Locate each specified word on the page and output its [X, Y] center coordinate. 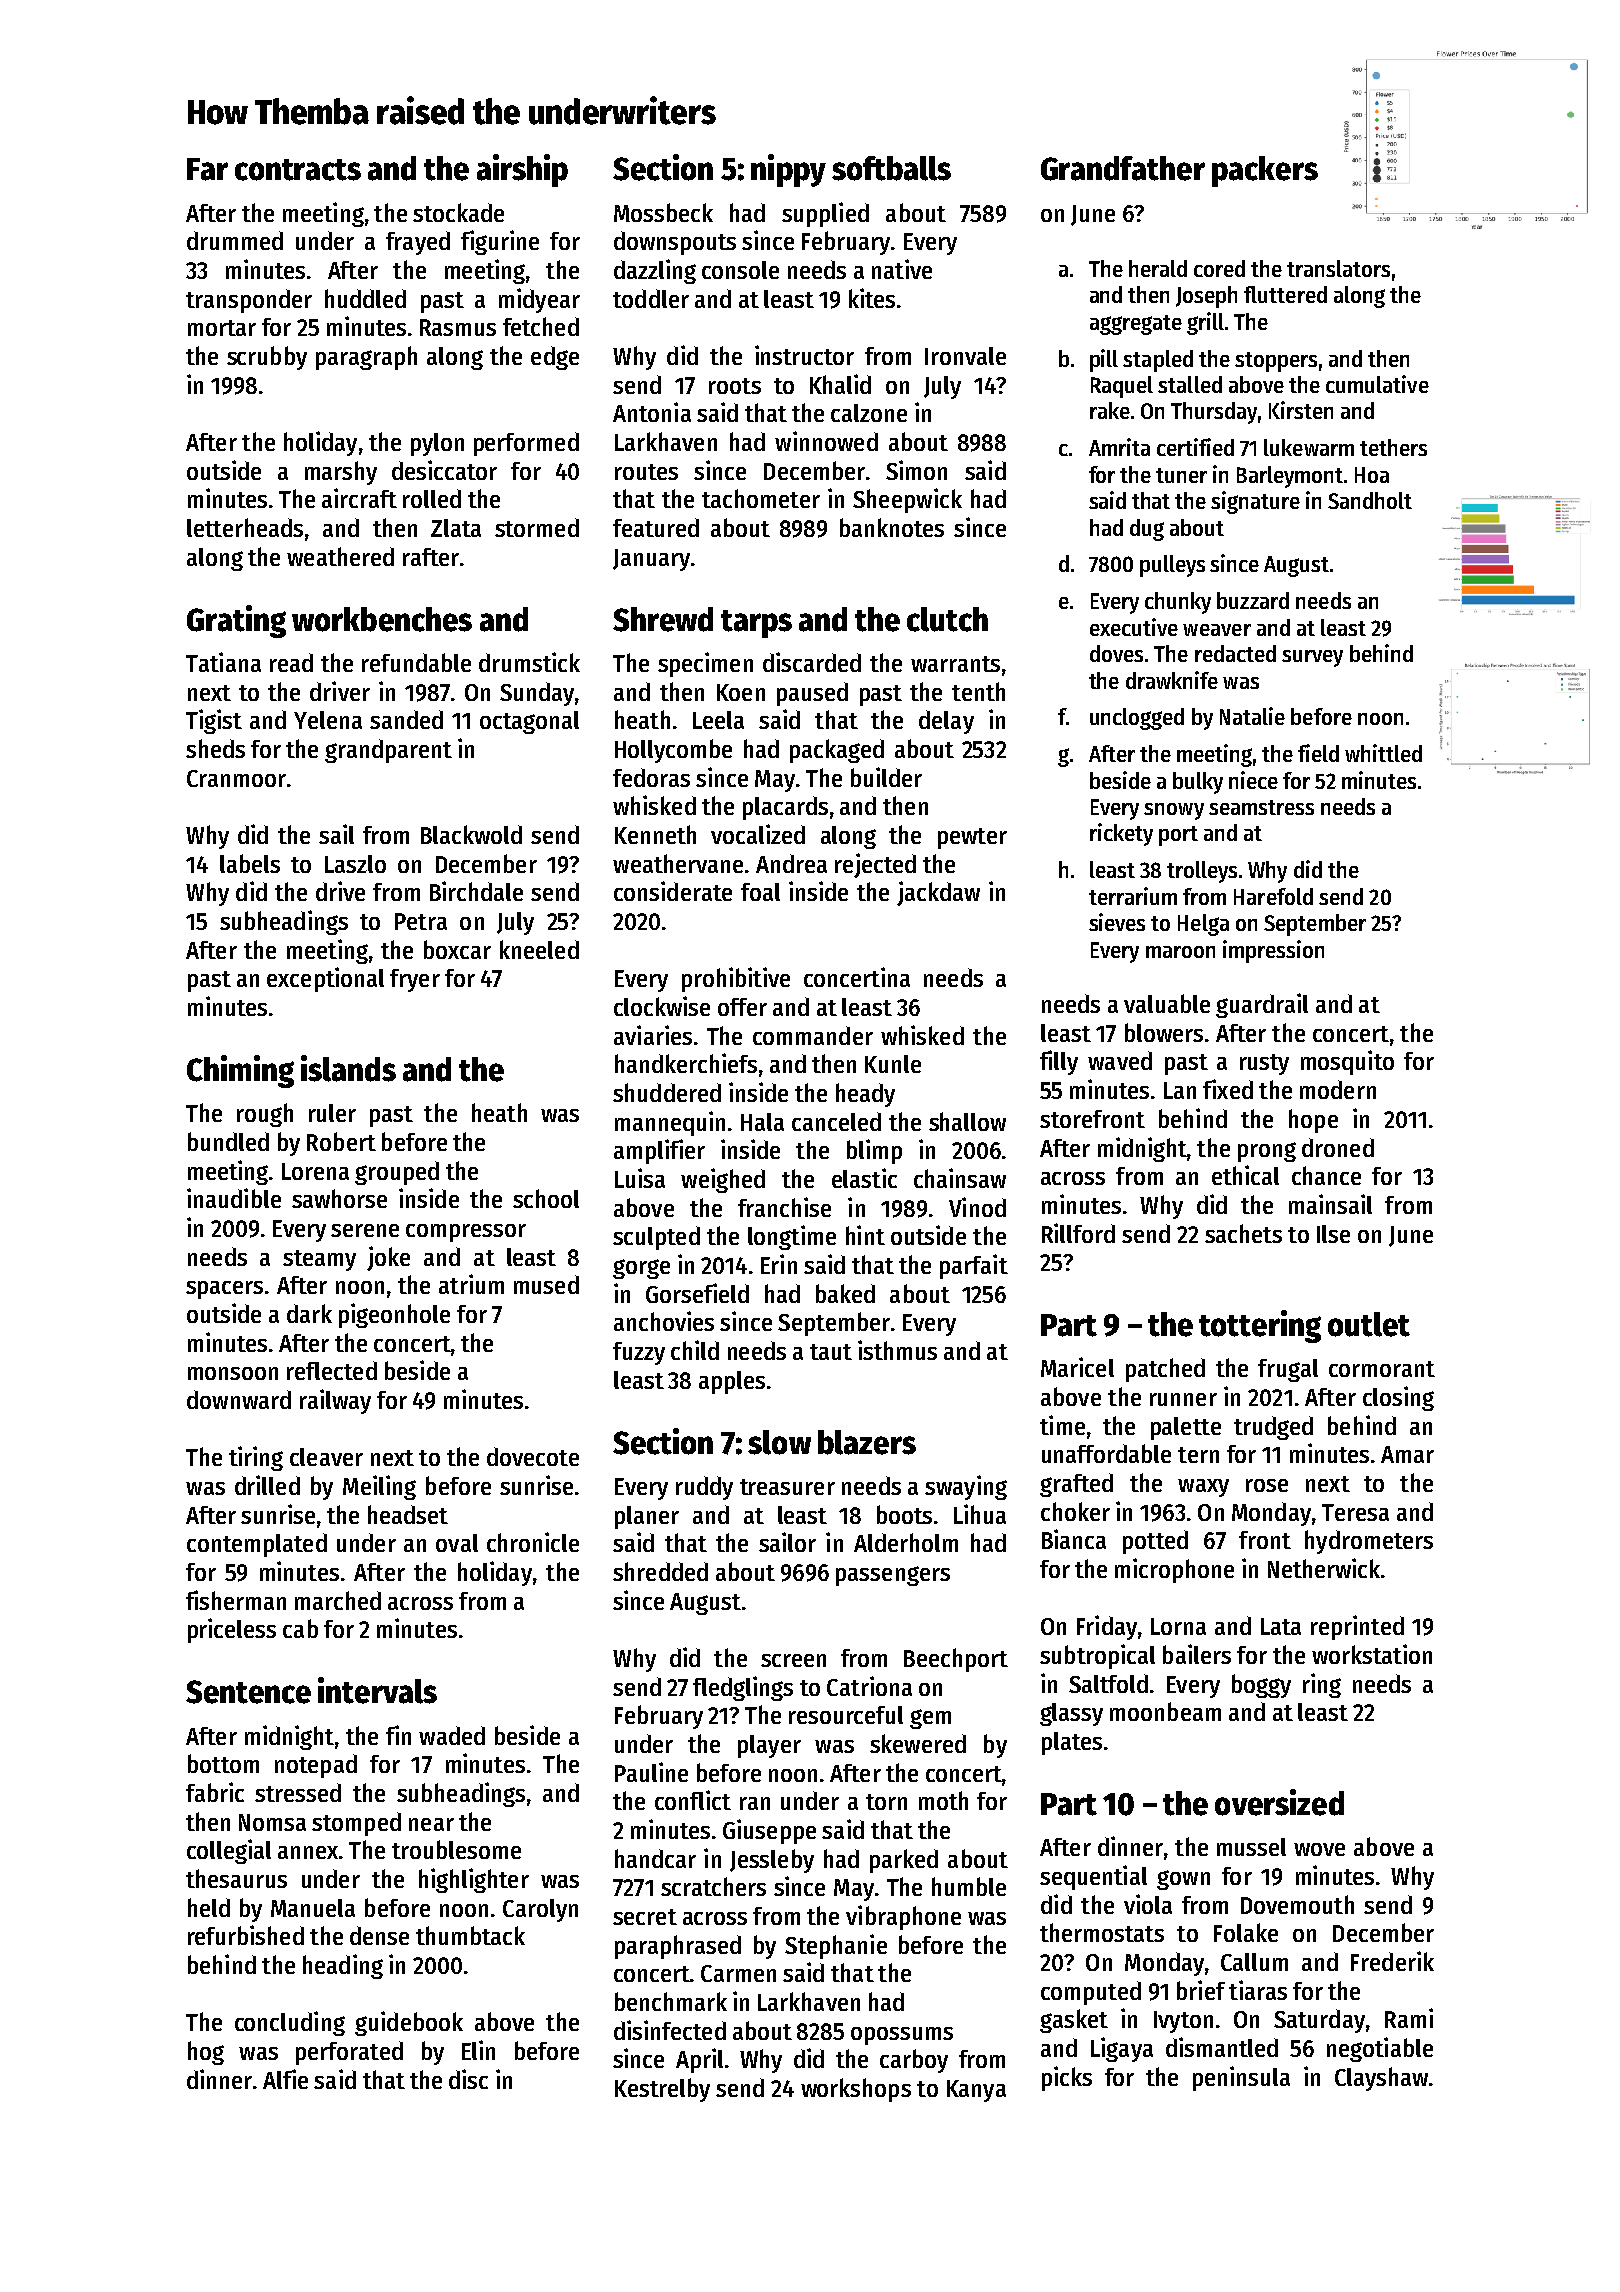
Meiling [379, 1487]
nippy [788, 170]
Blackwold [471, 834]
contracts [298, 170]
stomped [356, 1824]
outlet [1369, 1324]
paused [812, 694]
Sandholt [1370, 500]
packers [1265, 171]
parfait [974, 1266]
